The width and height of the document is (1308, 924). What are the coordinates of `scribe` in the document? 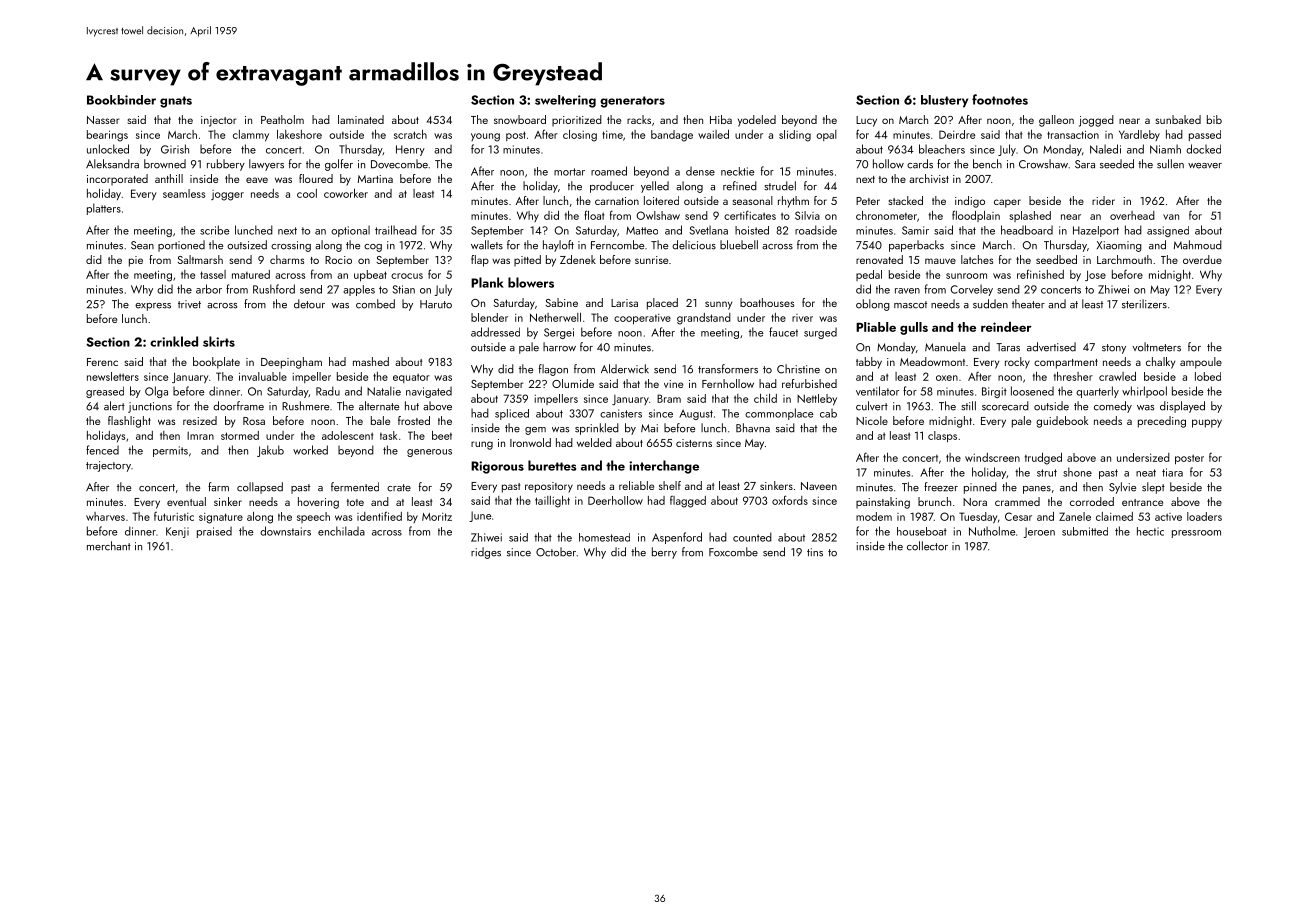 It's located at (215, 230).
